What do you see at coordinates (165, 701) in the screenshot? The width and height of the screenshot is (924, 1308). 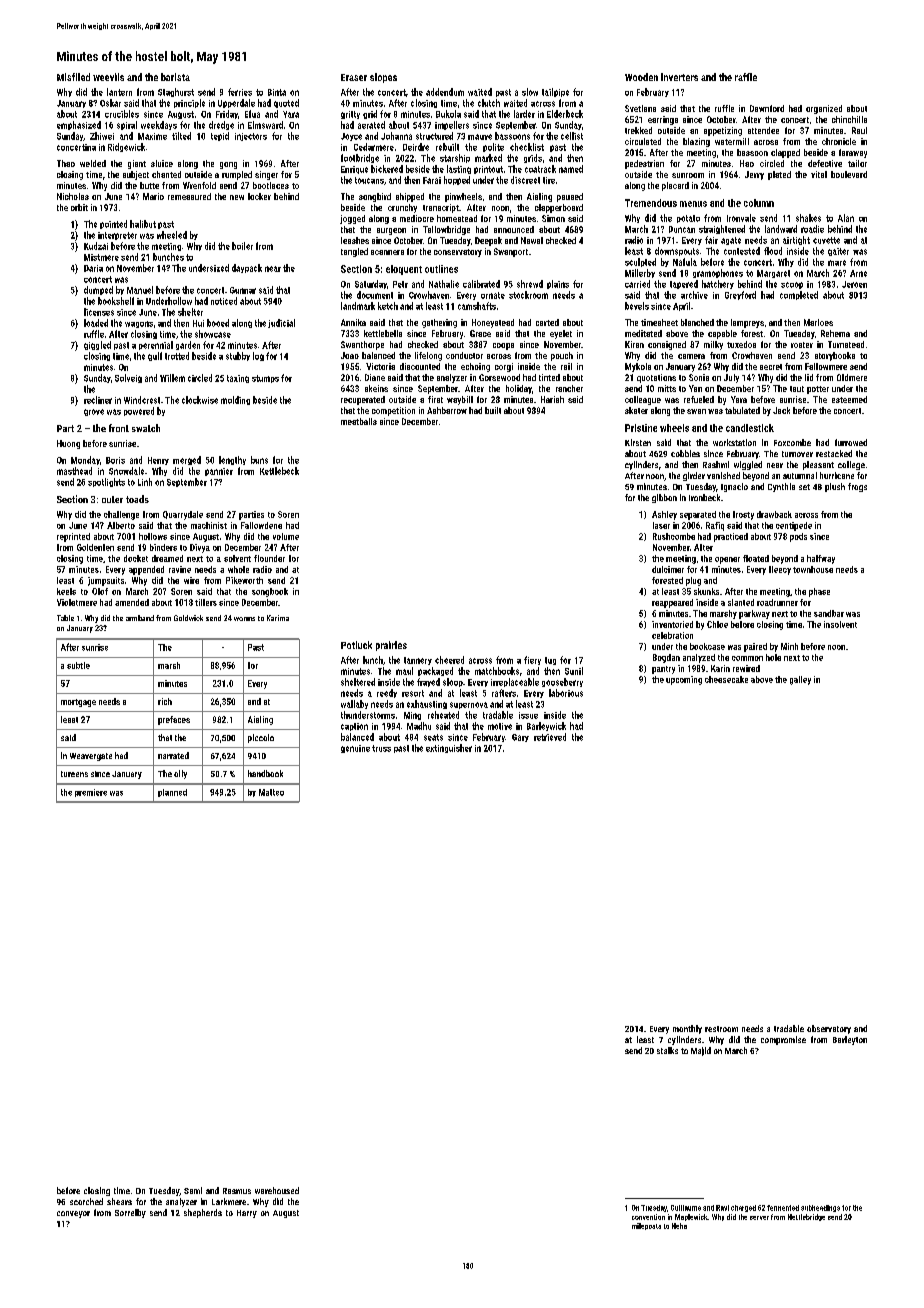 I see `rich` at bounding box center [165, 701].
